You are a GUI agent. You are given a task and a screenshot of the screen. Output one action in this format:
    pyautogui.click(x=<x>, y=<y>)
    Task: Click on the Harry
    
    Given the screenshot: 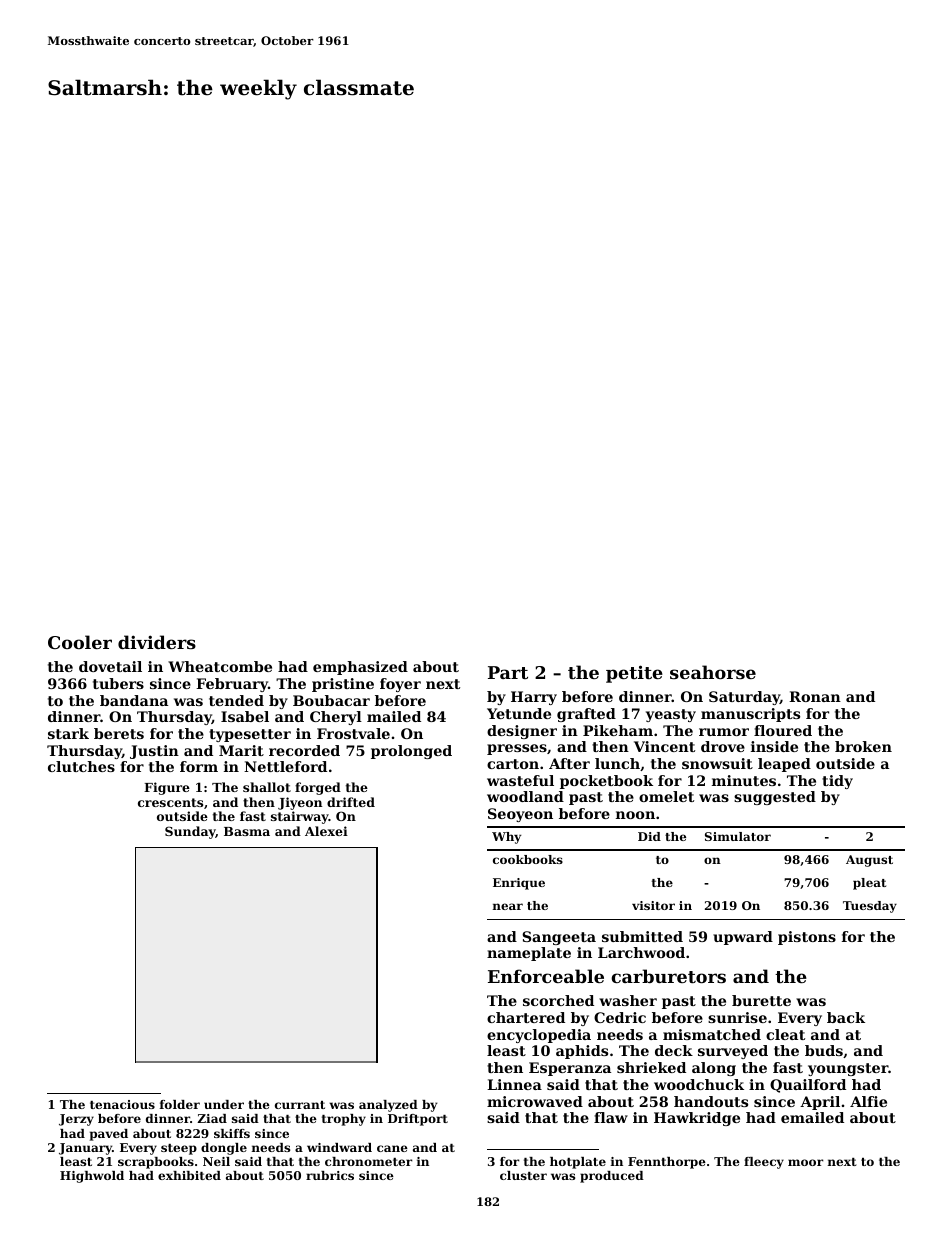 What is the action you would take?
    pyautogui.click(x=534, y=698)
